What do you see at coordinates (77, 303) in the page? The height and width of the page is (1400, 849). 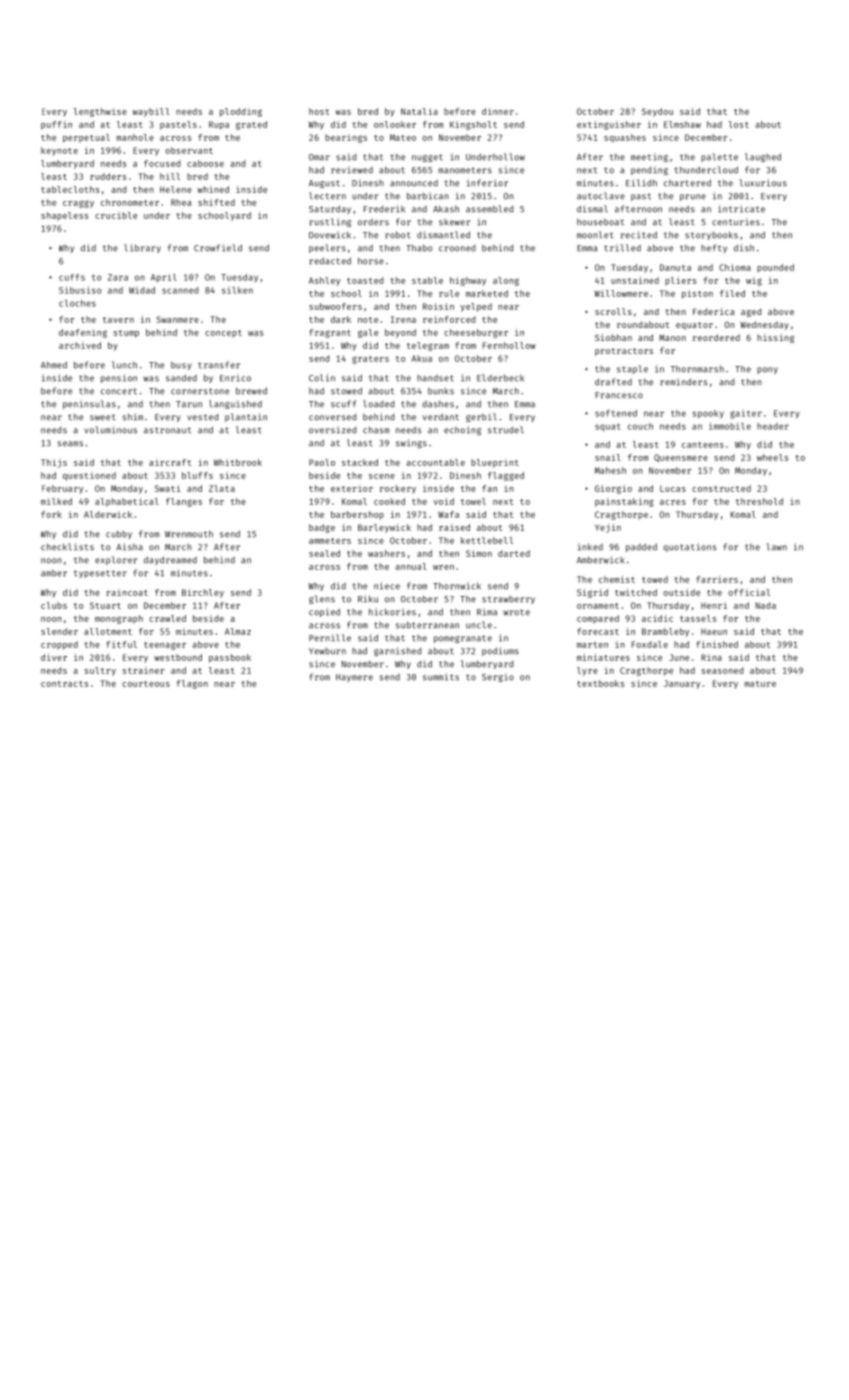 I see `cloches` at bounding box center [77, 303].
